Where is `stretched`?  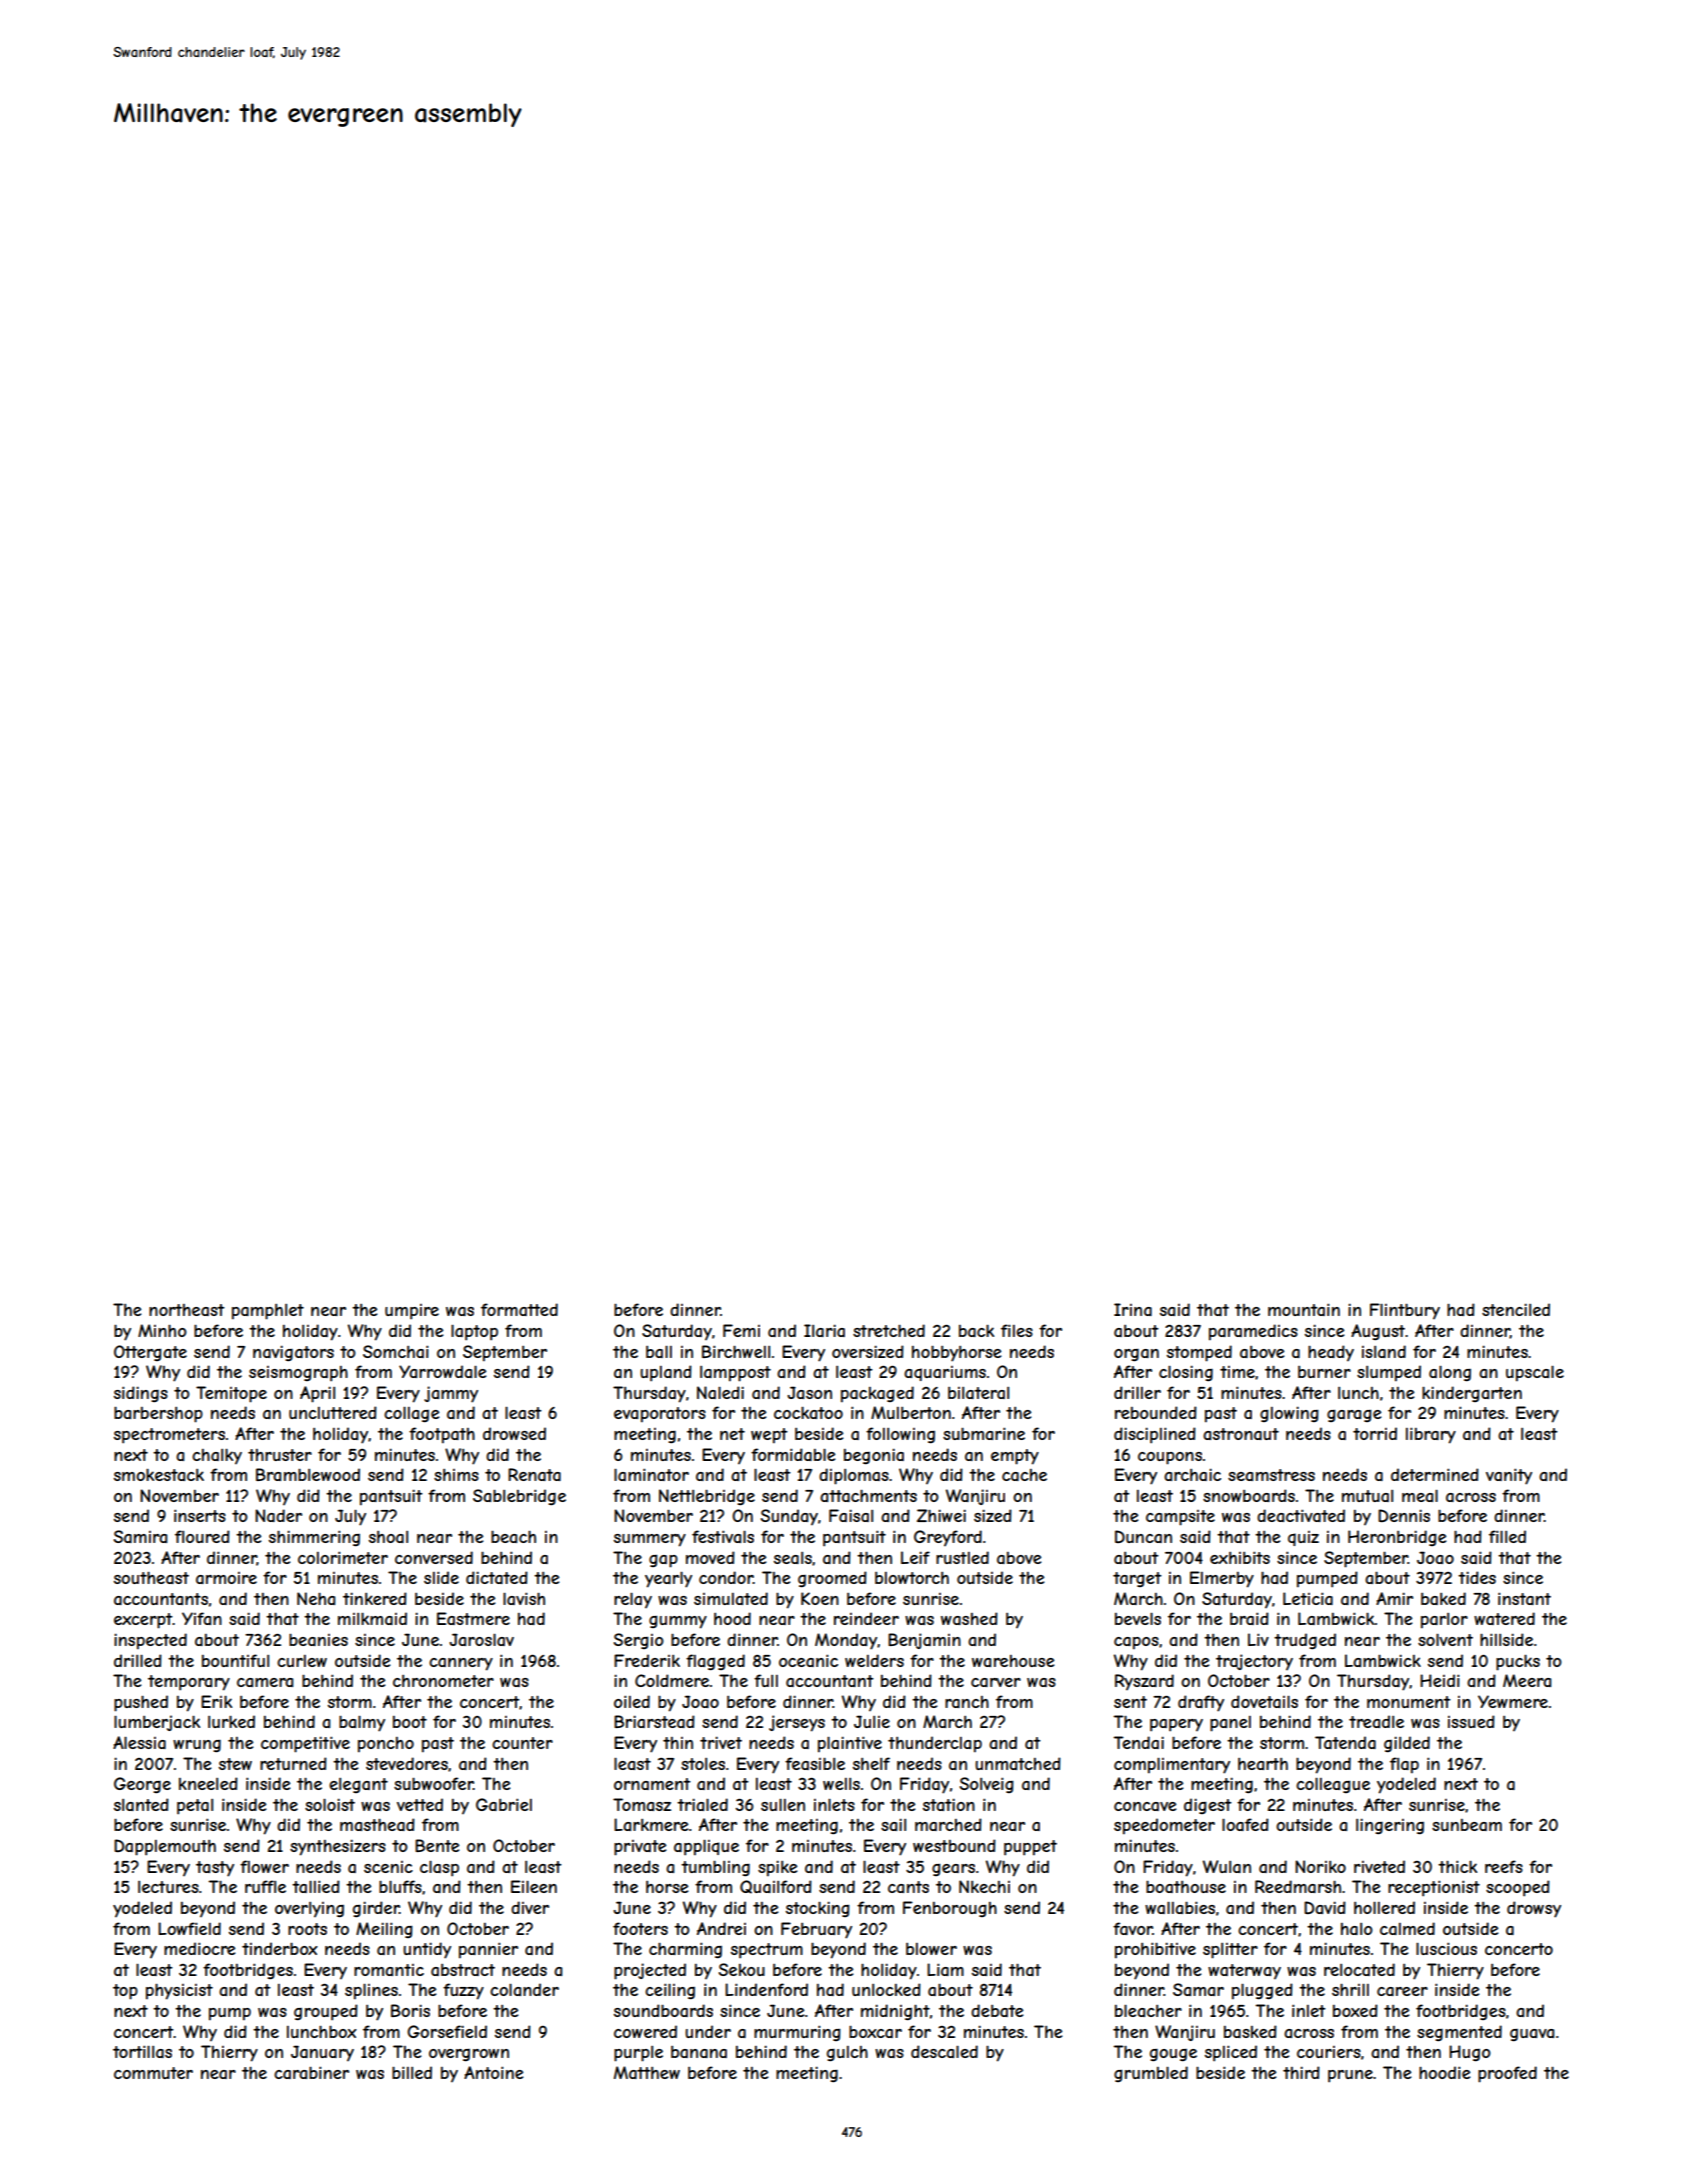 stretched is located at coordinates (889, 1330).
